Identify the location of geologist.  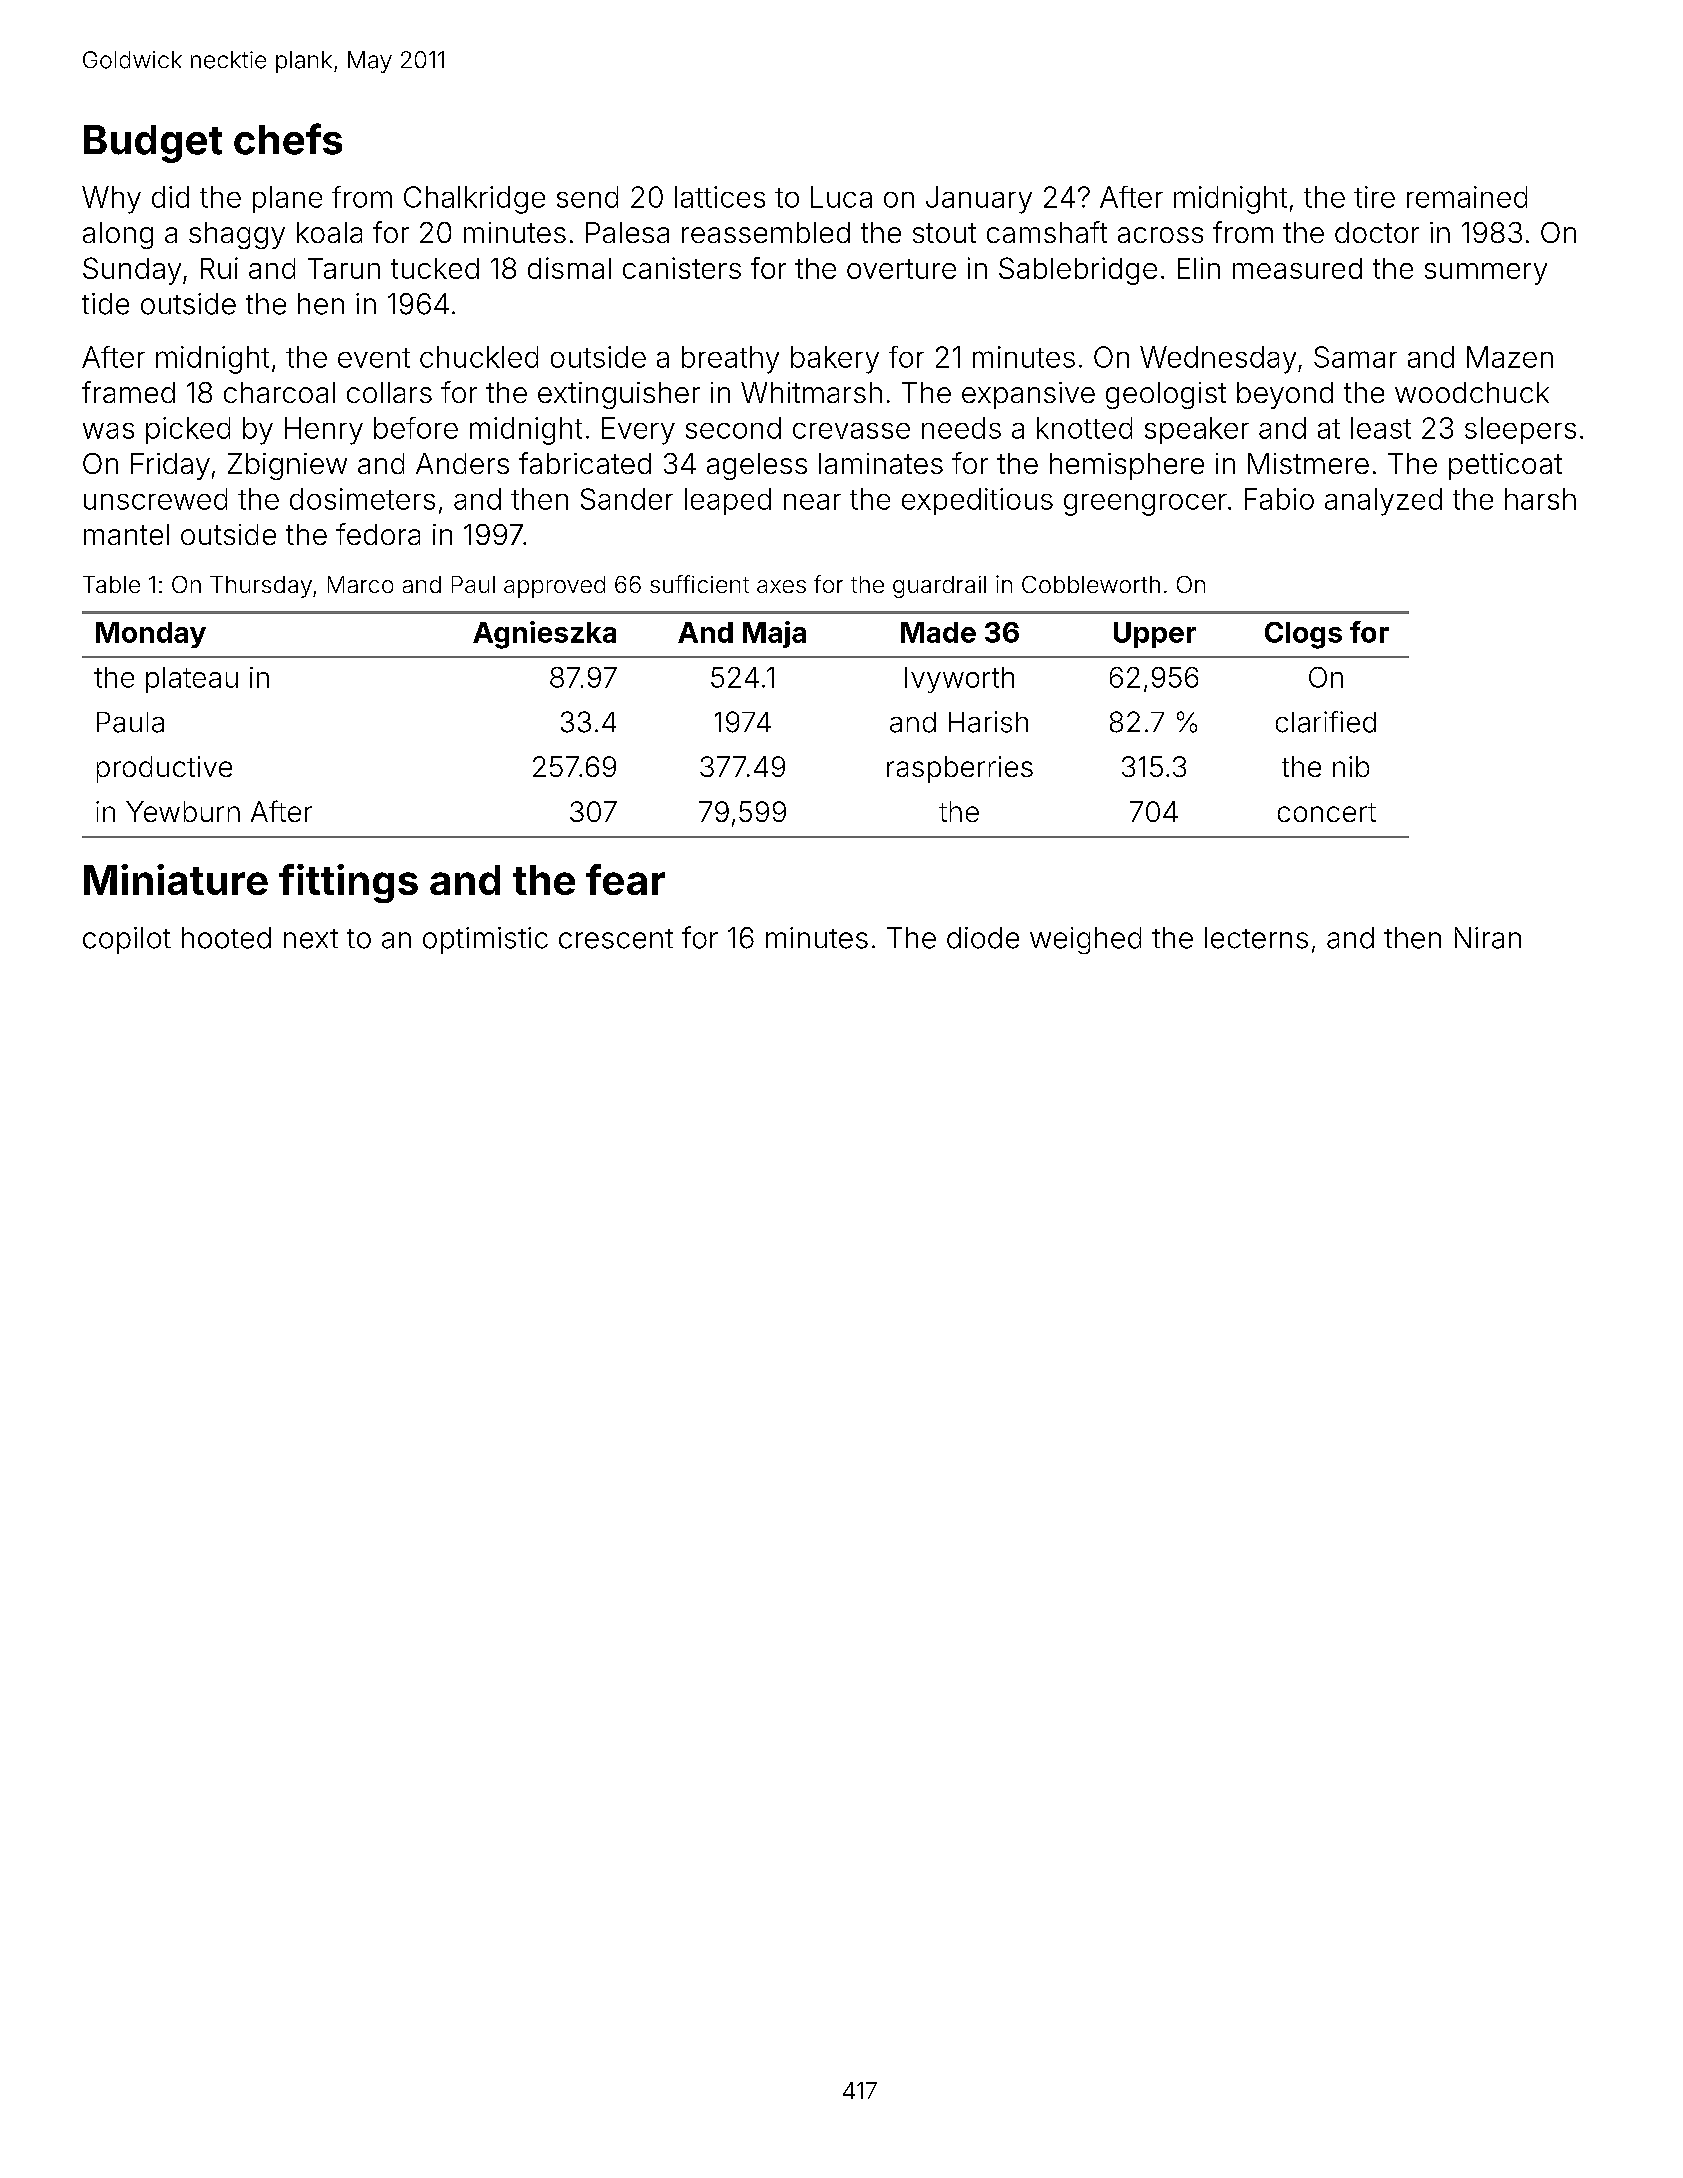
(1166, 395).
